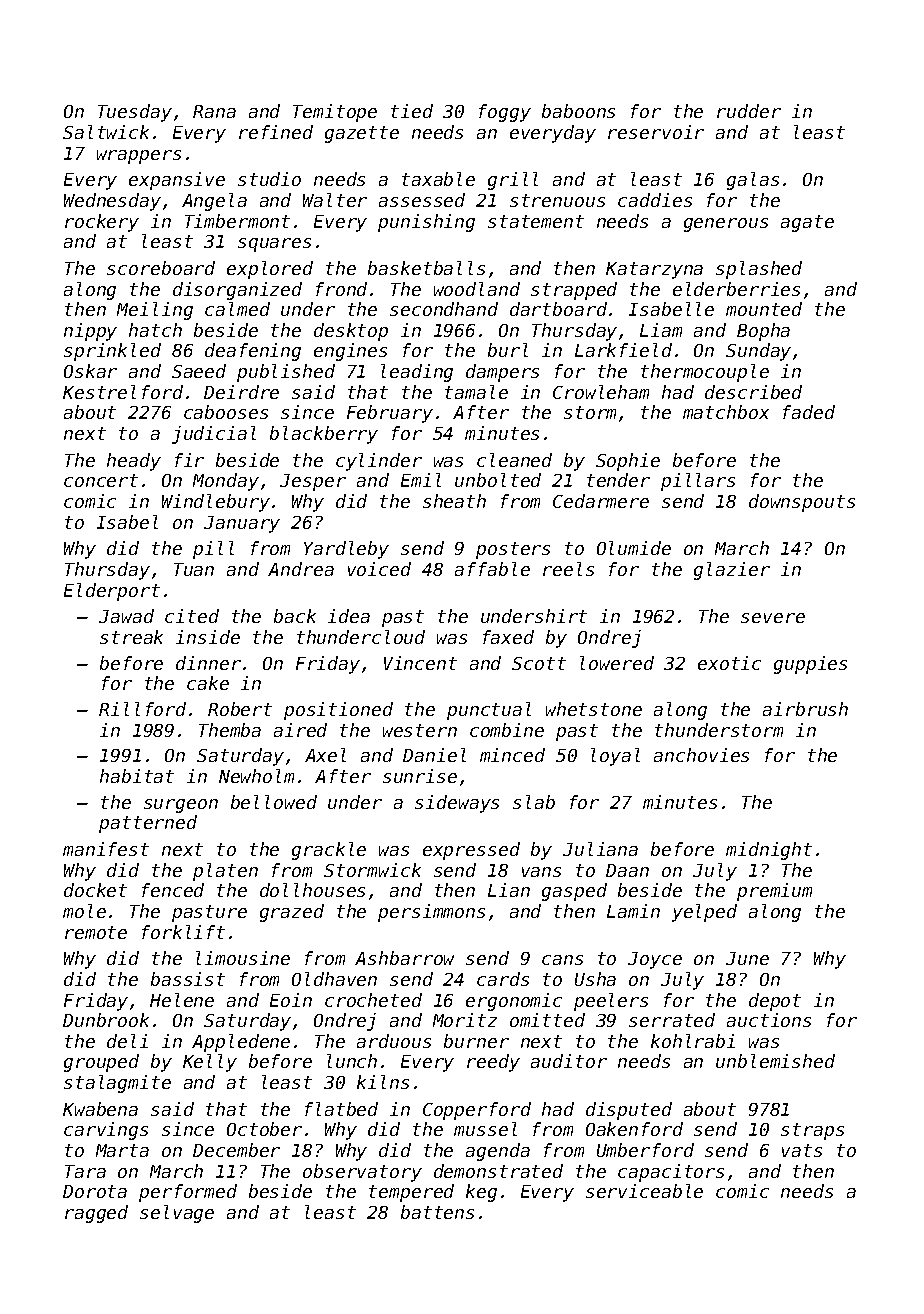 The image size is (924, 1314). What do you see at coordinates (362, 1173) in the page?
I see `observatory` at bounding box center [362, 1173].
